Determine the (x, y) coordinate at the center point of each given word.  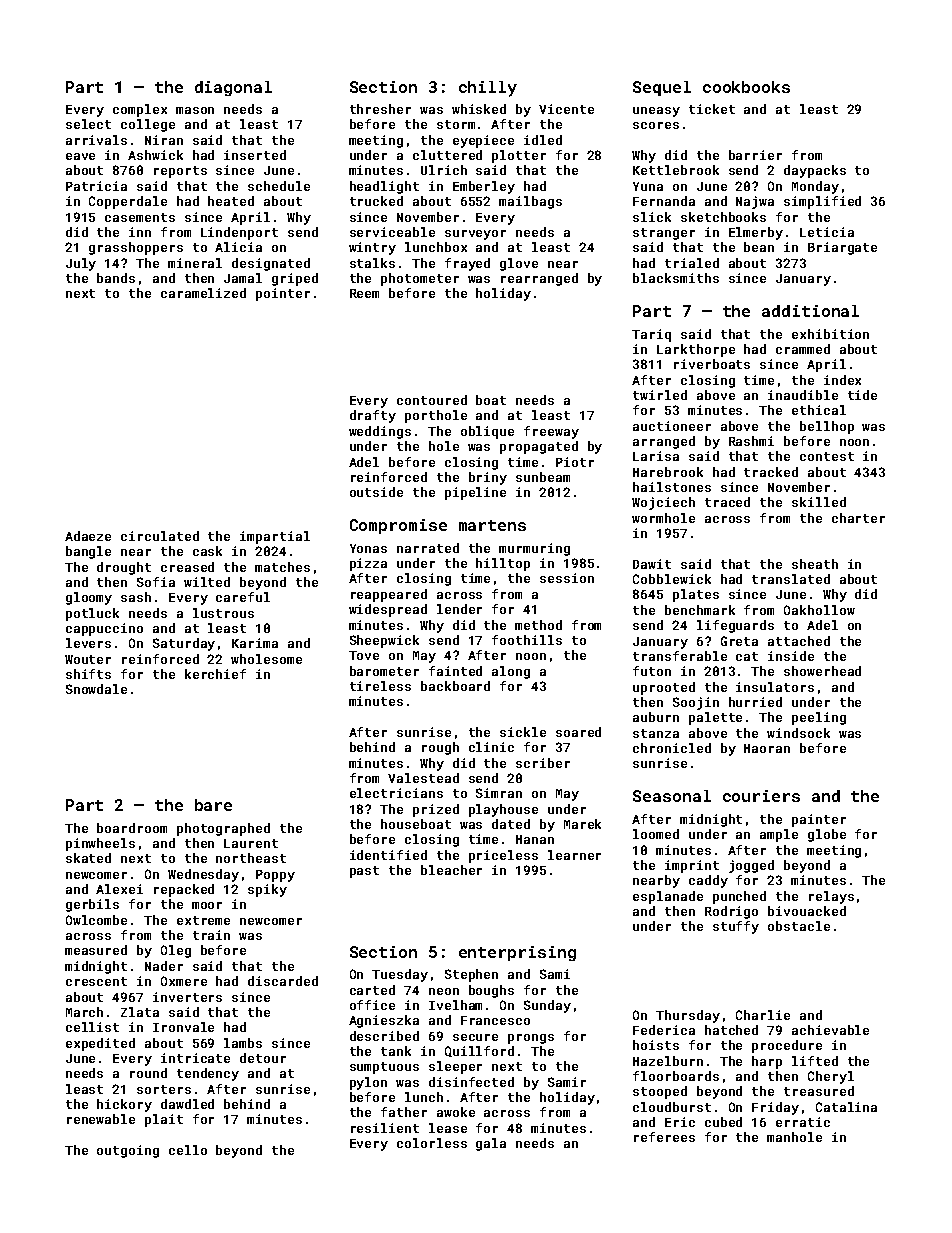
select (88, 124)
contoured (432, 400)
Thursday (688, 1016)
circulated (160, 536)
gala (491, 1144)
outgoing (128, 1151)
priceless (503, 856)
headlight (384, 187)
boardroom (132, 828)
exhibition (830, 334)
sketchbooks (723, 217)
